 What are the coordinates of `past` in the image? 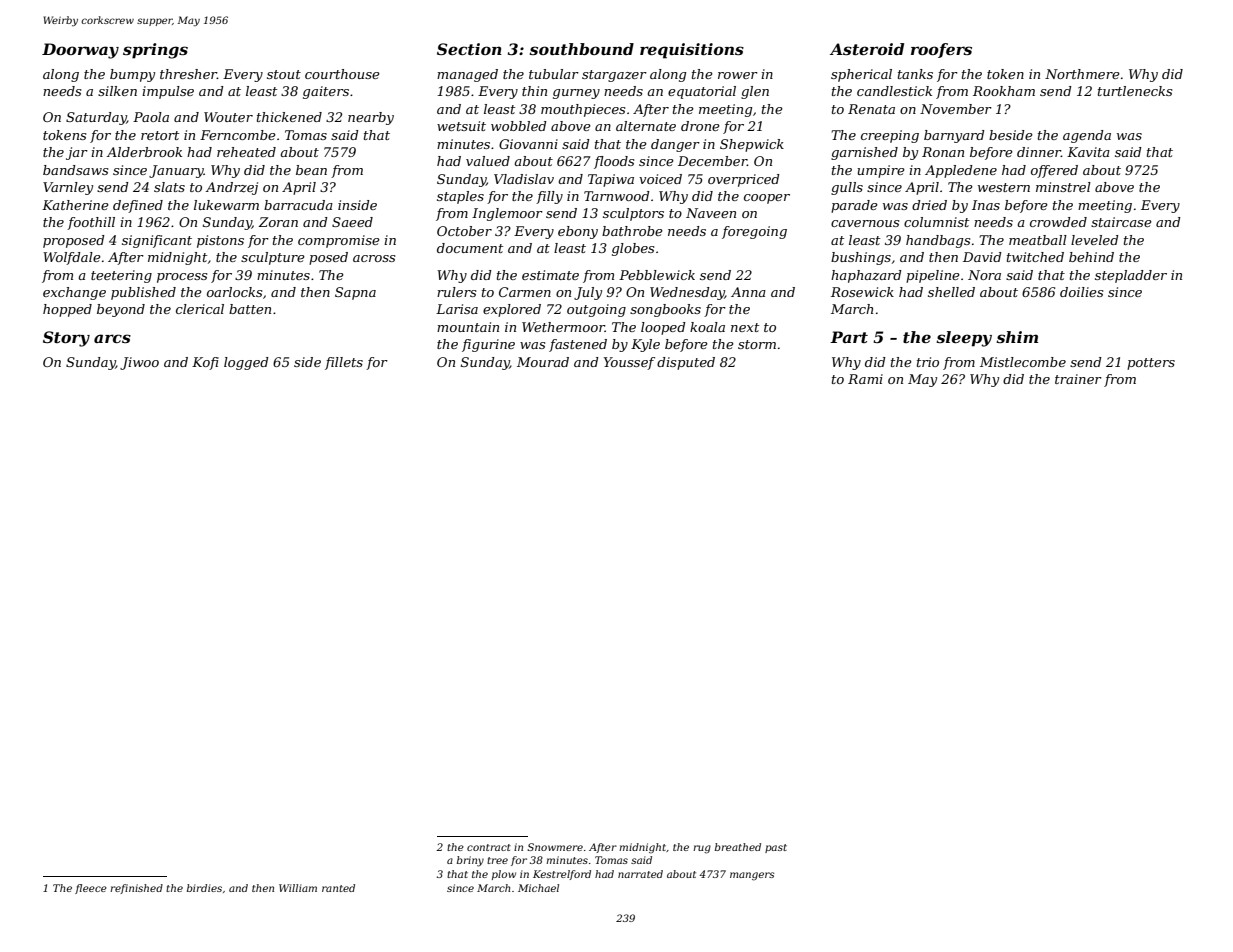 It's located at (776, 848).
